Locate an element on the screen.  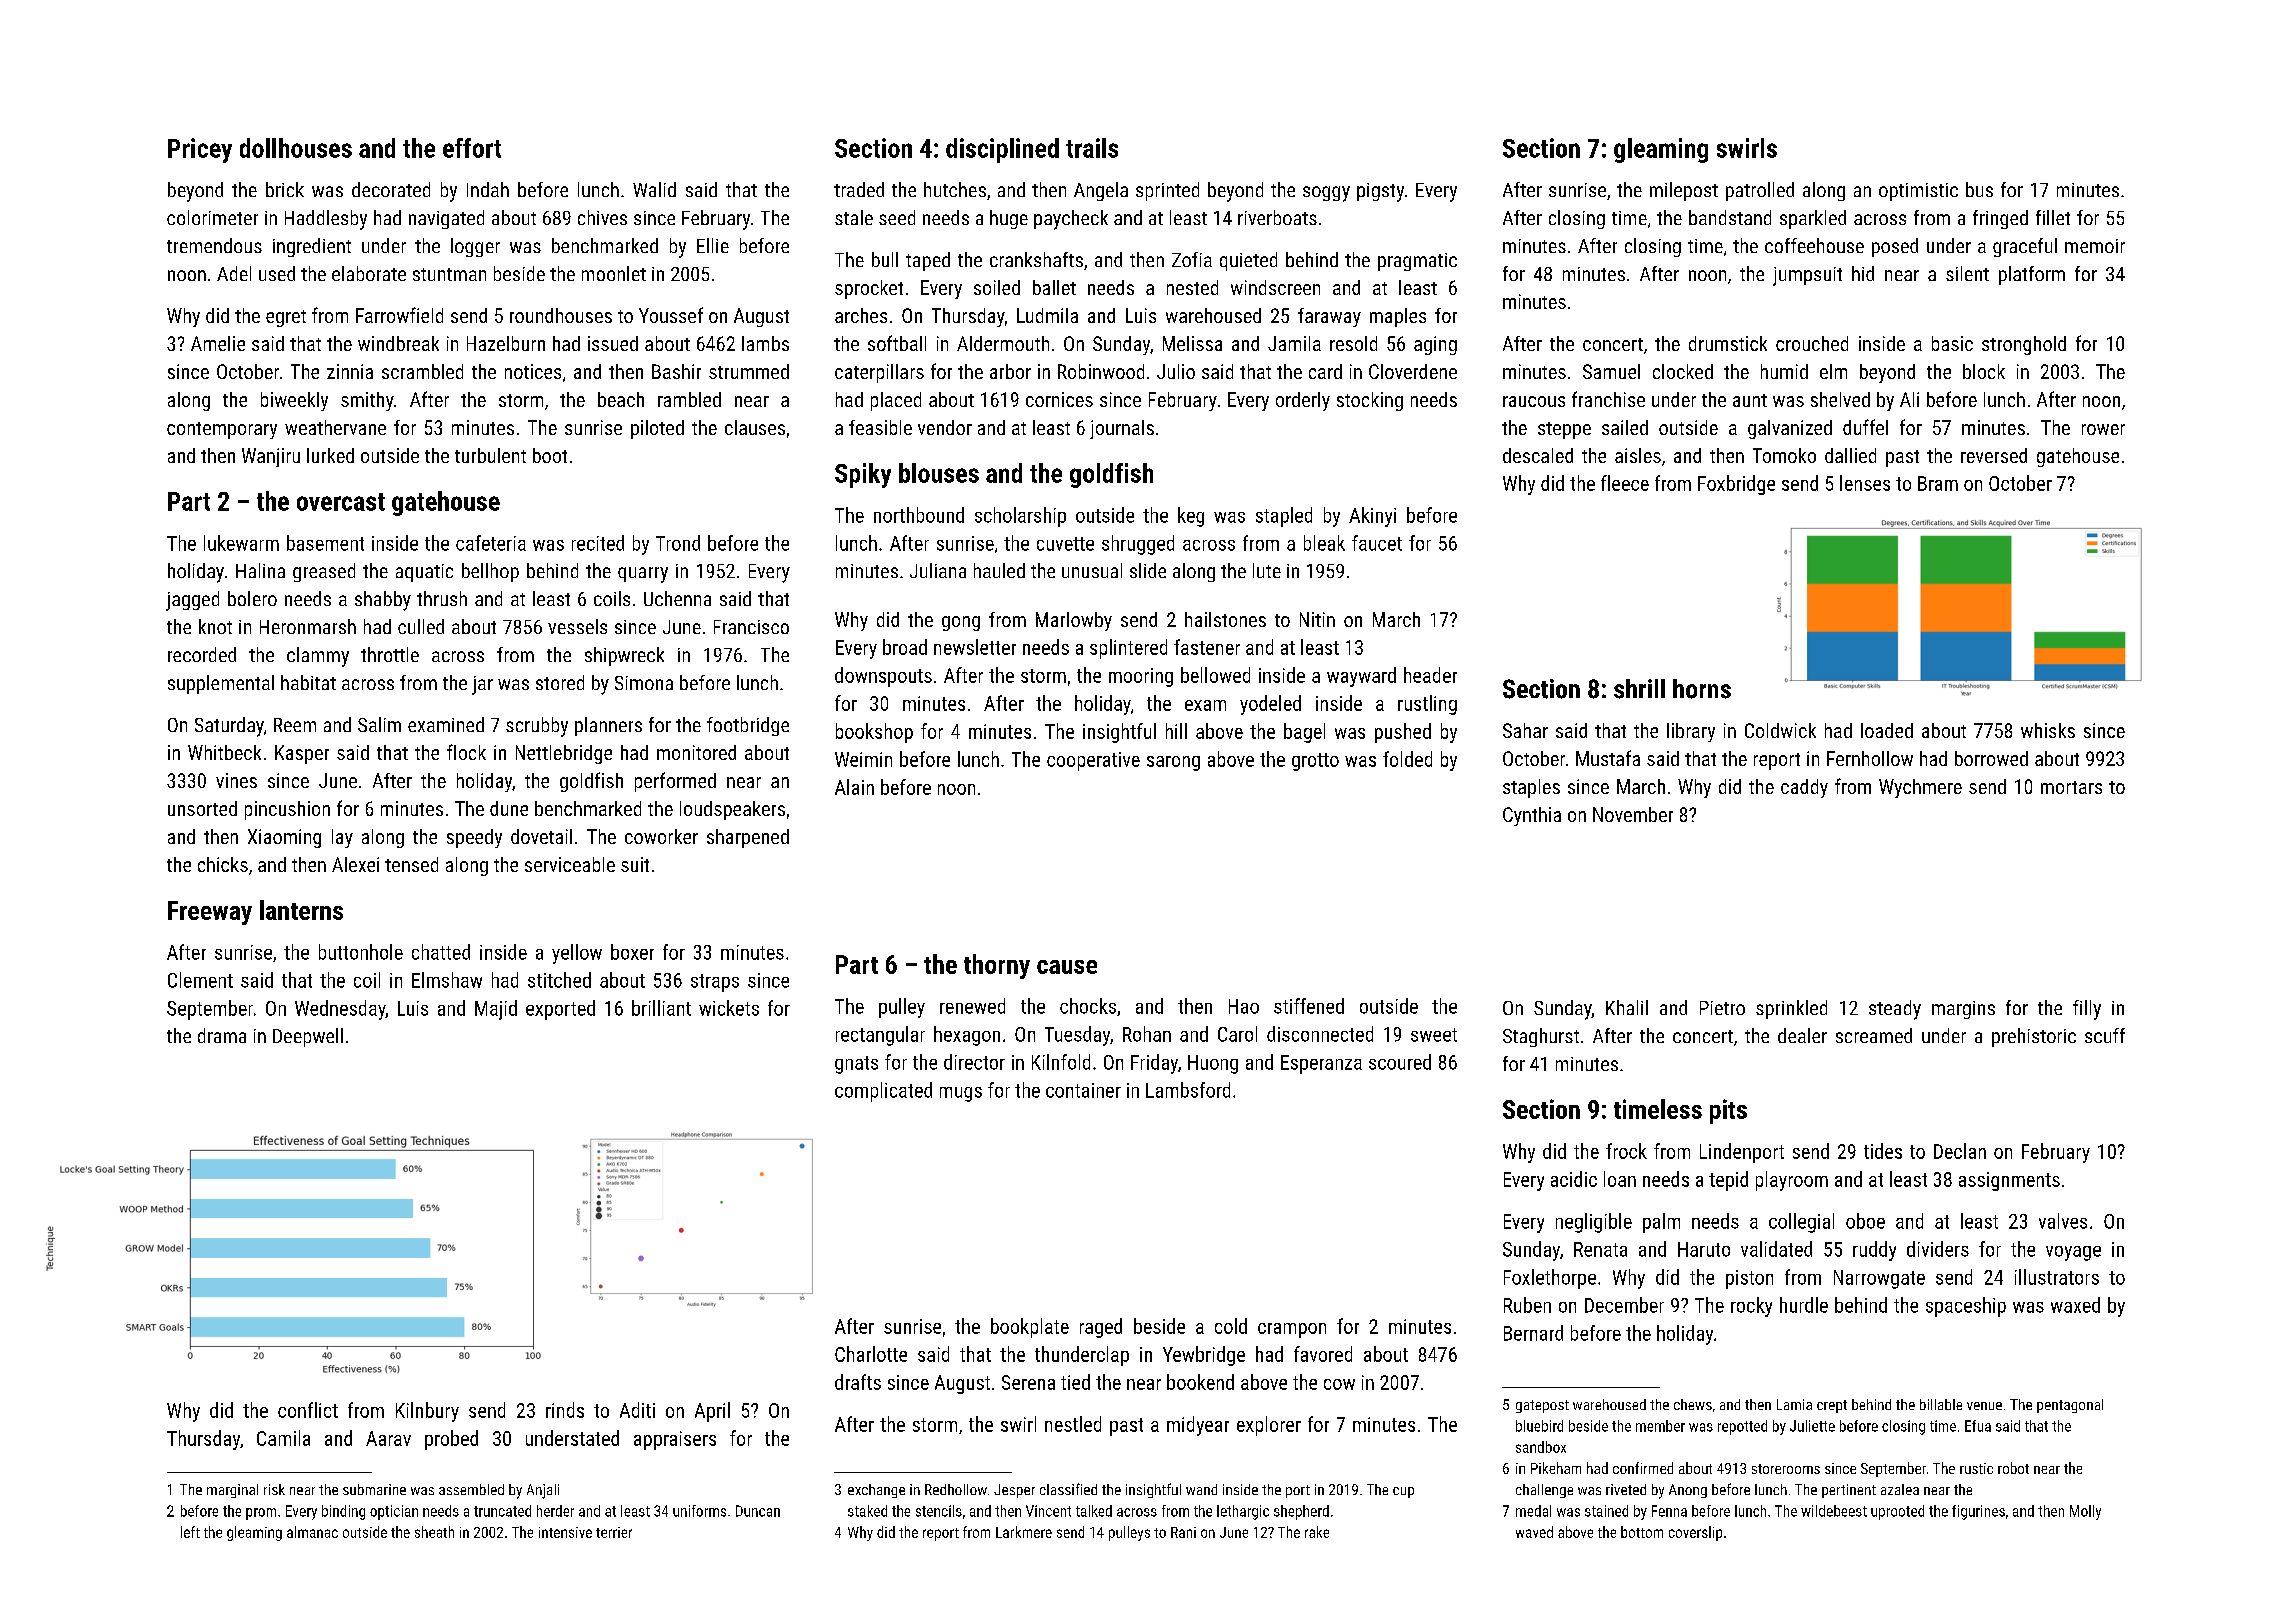
whisks is located at coordinates (2048, 730).
